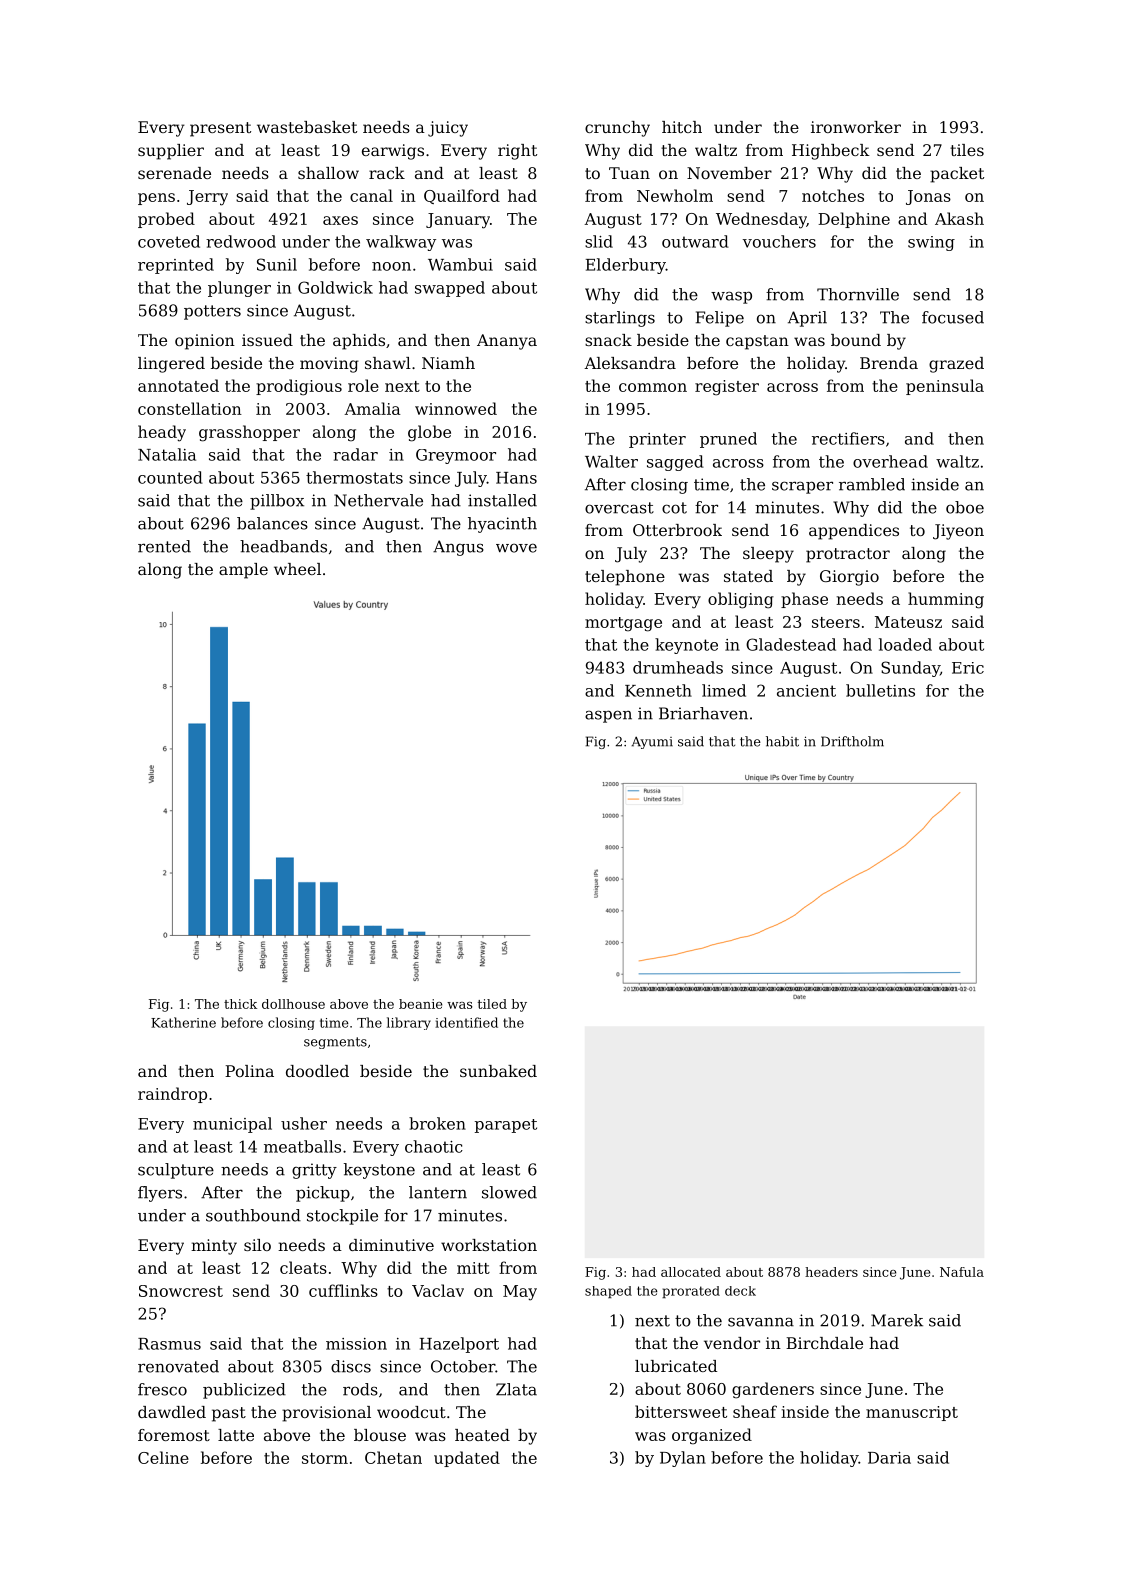  Describe the element at coordinates (599, 241) in the image. I see `slid` at that location.
